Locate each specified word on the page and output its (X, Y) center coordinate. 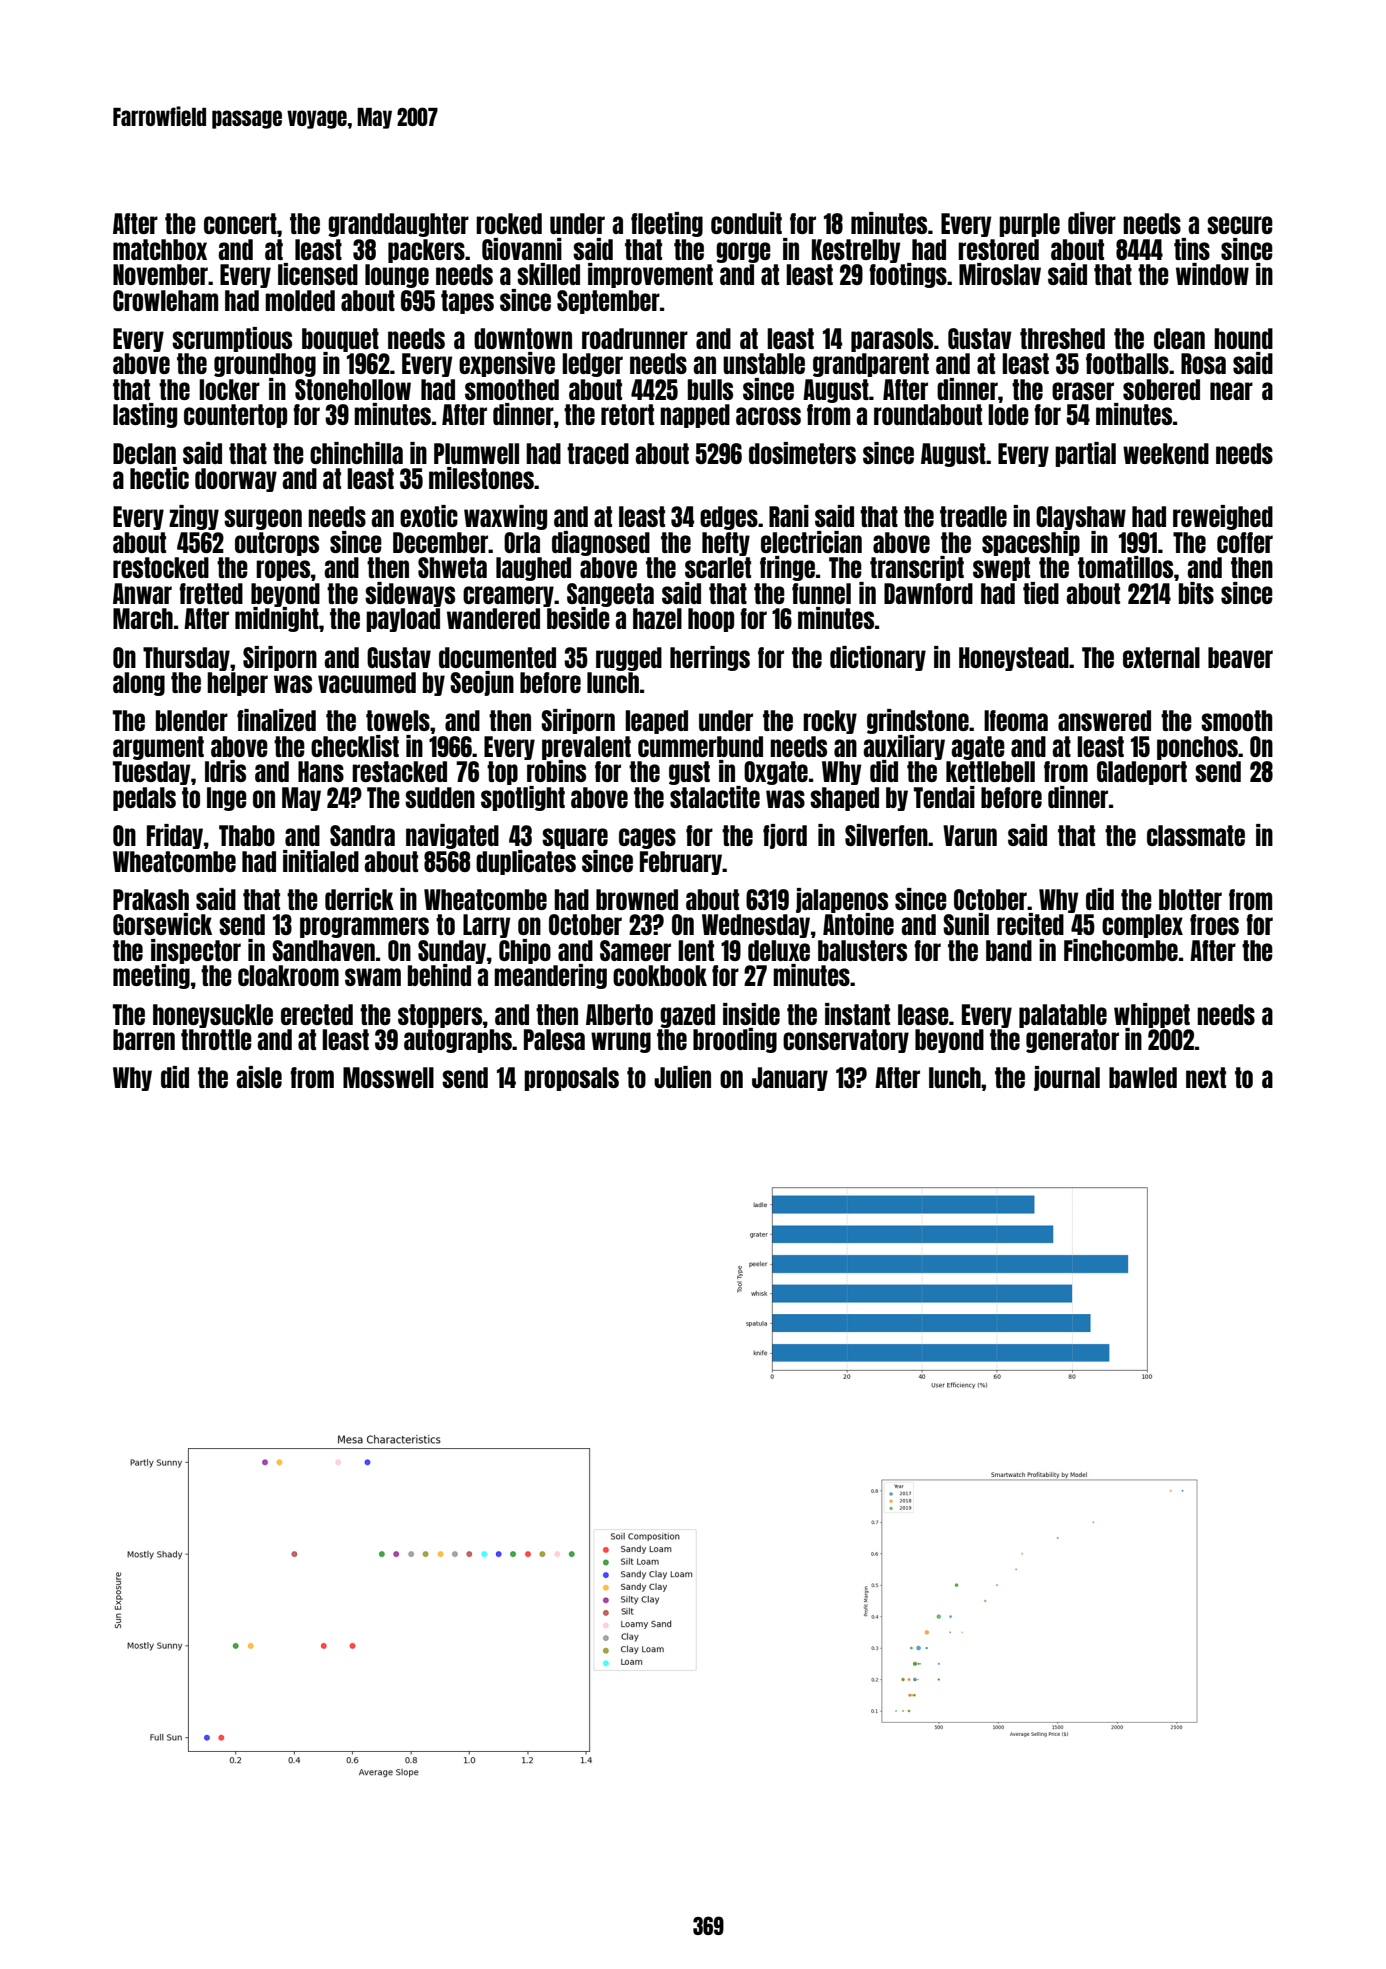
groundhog (265, 365)
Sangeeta (610, 595)
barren (144, 1039)
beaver (1240, 657)
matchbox (160, 249)
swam (373, 977)
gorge (743, 252)
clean (1179, 338)
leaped (656, 722)
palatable (1063, 1016)
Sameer (635, 950)
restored (998, 249)
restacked (399, 771)
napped (695, 416)
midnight (277, 619)
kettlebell (990, 771)
